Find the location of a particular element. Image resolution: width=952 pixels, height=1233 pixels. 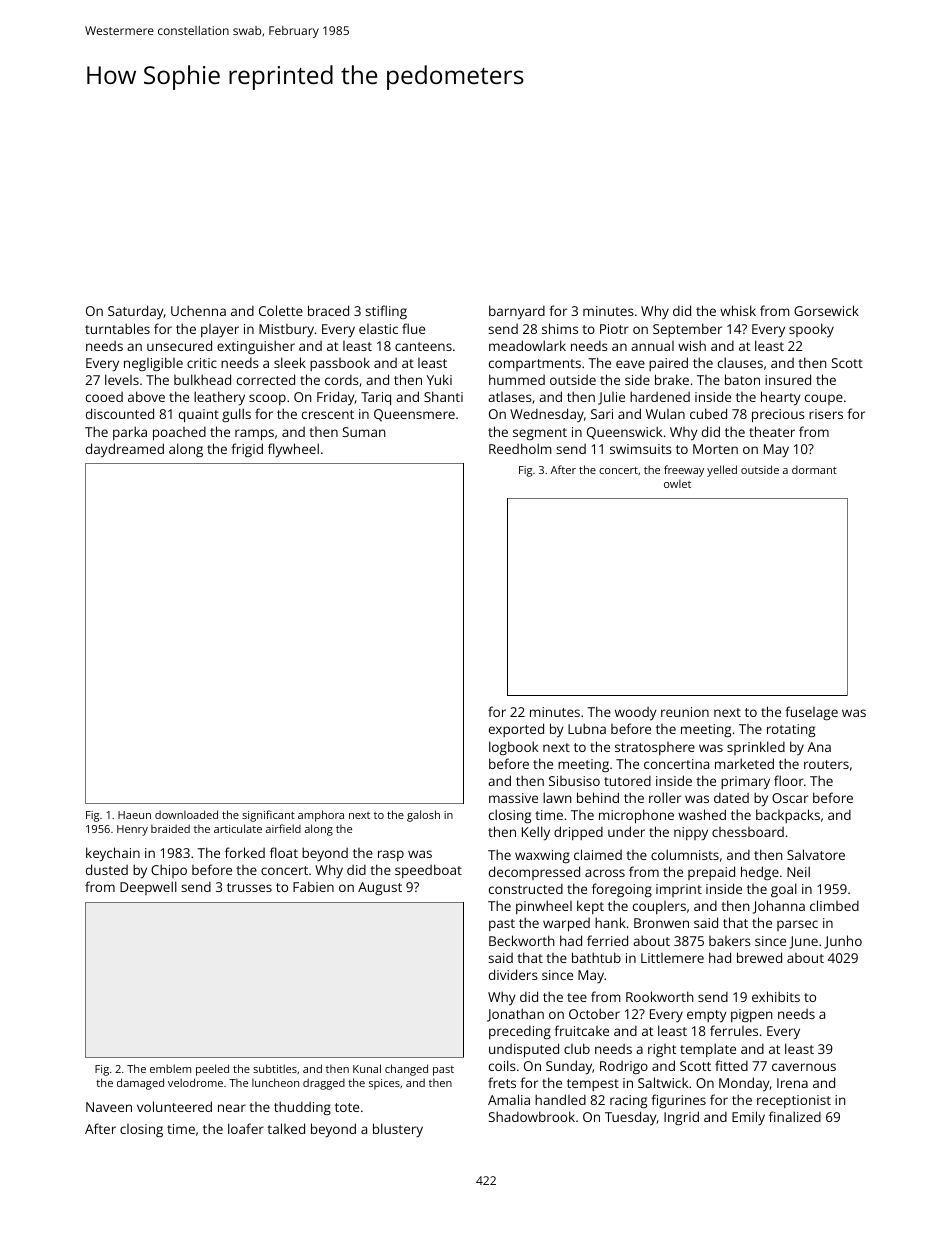

negligible is located at coordinates (153, 364).
